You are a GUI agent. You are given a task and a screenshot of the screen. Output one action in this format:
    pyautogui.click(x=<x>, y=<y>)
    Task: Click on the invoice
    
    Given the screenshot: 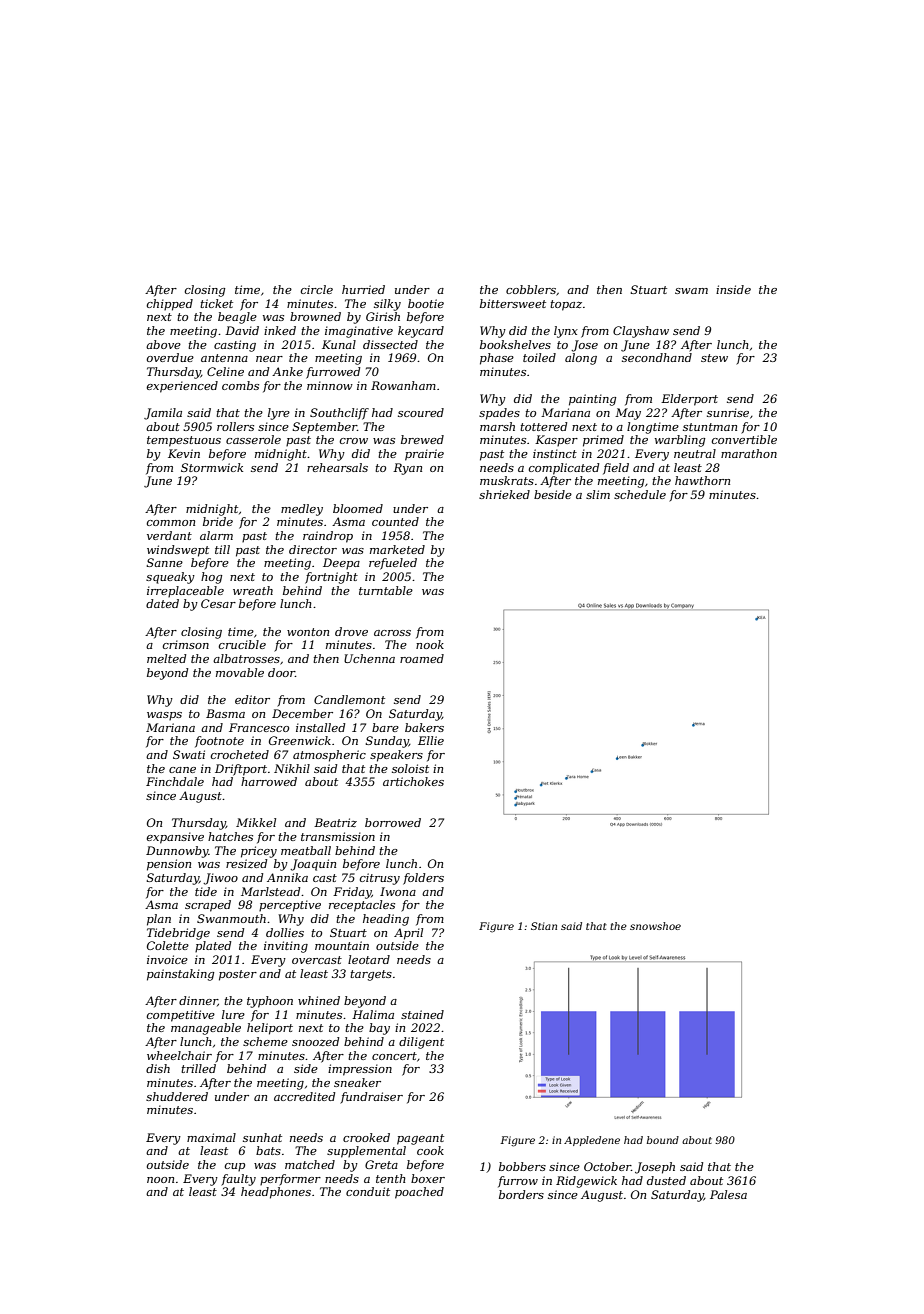 What is the action you would take?
    pyautogui.click(x=167, y=959)
